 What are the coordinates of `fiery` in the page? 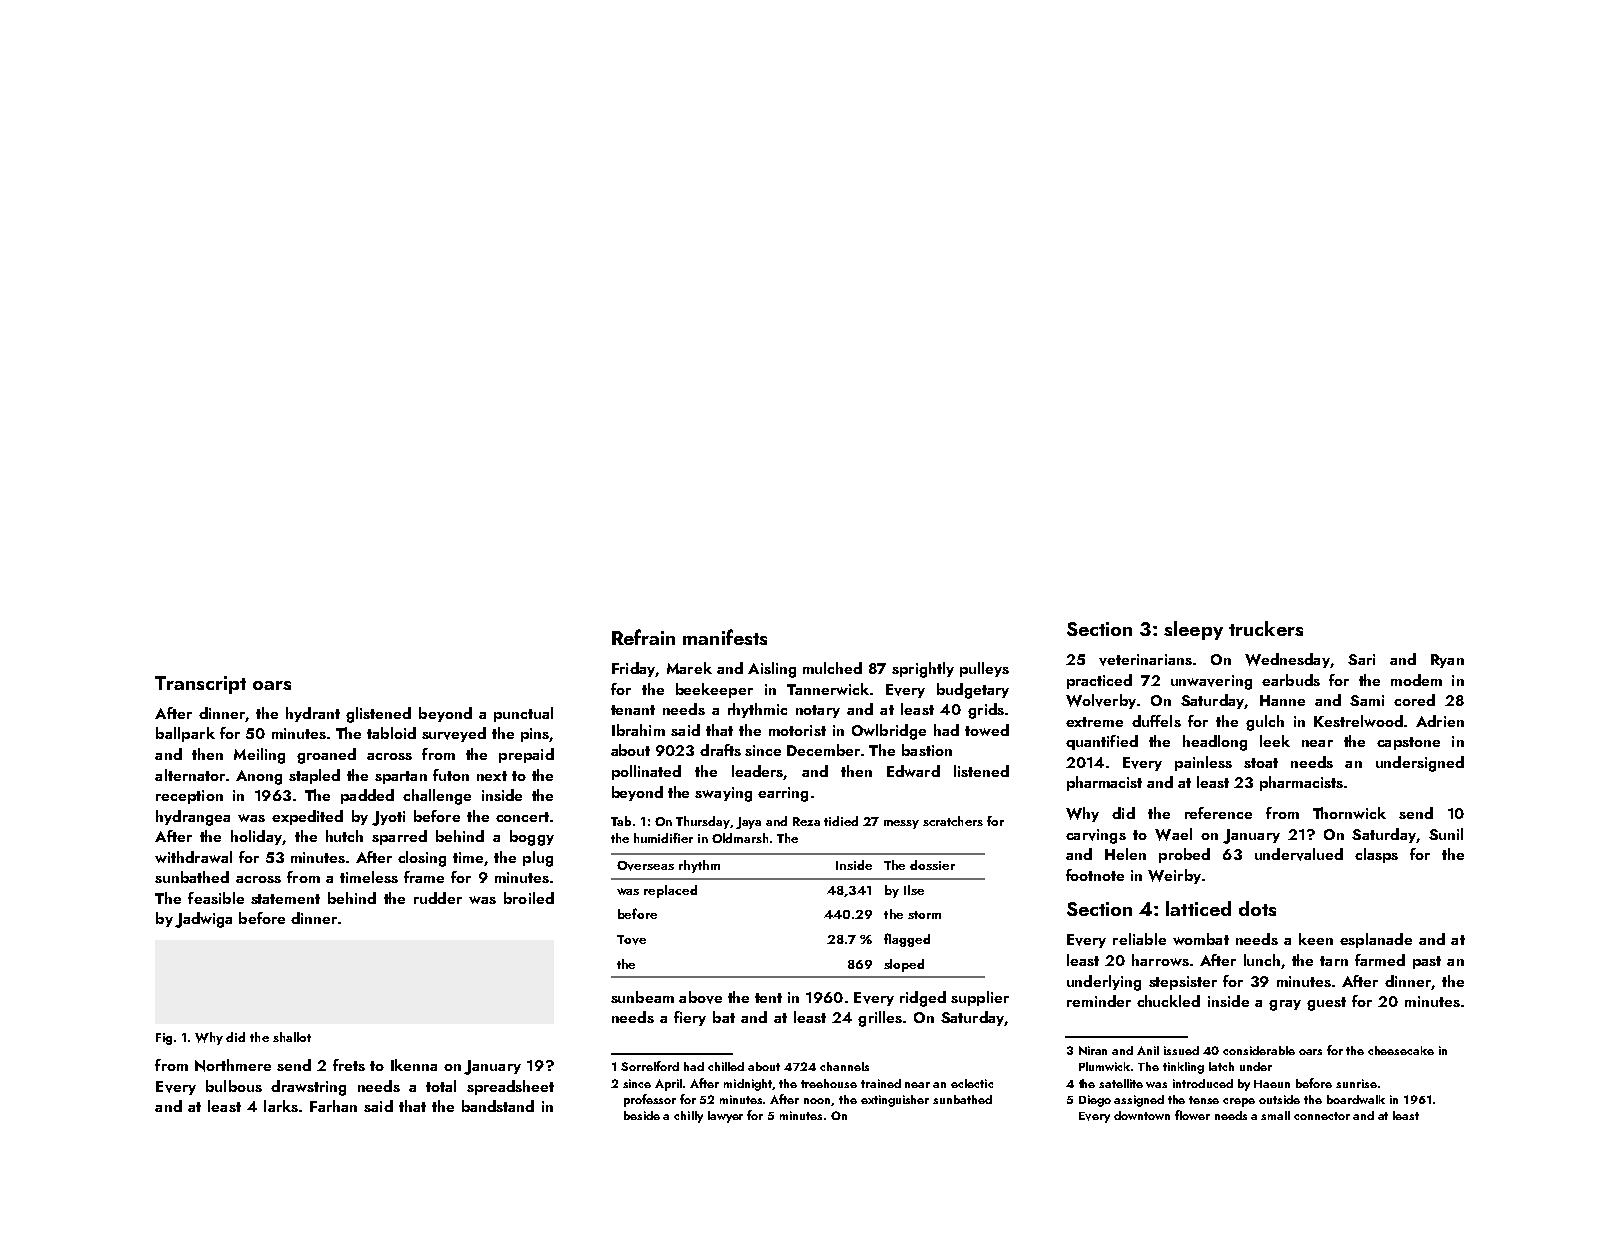 It's located at (690, 1018).
